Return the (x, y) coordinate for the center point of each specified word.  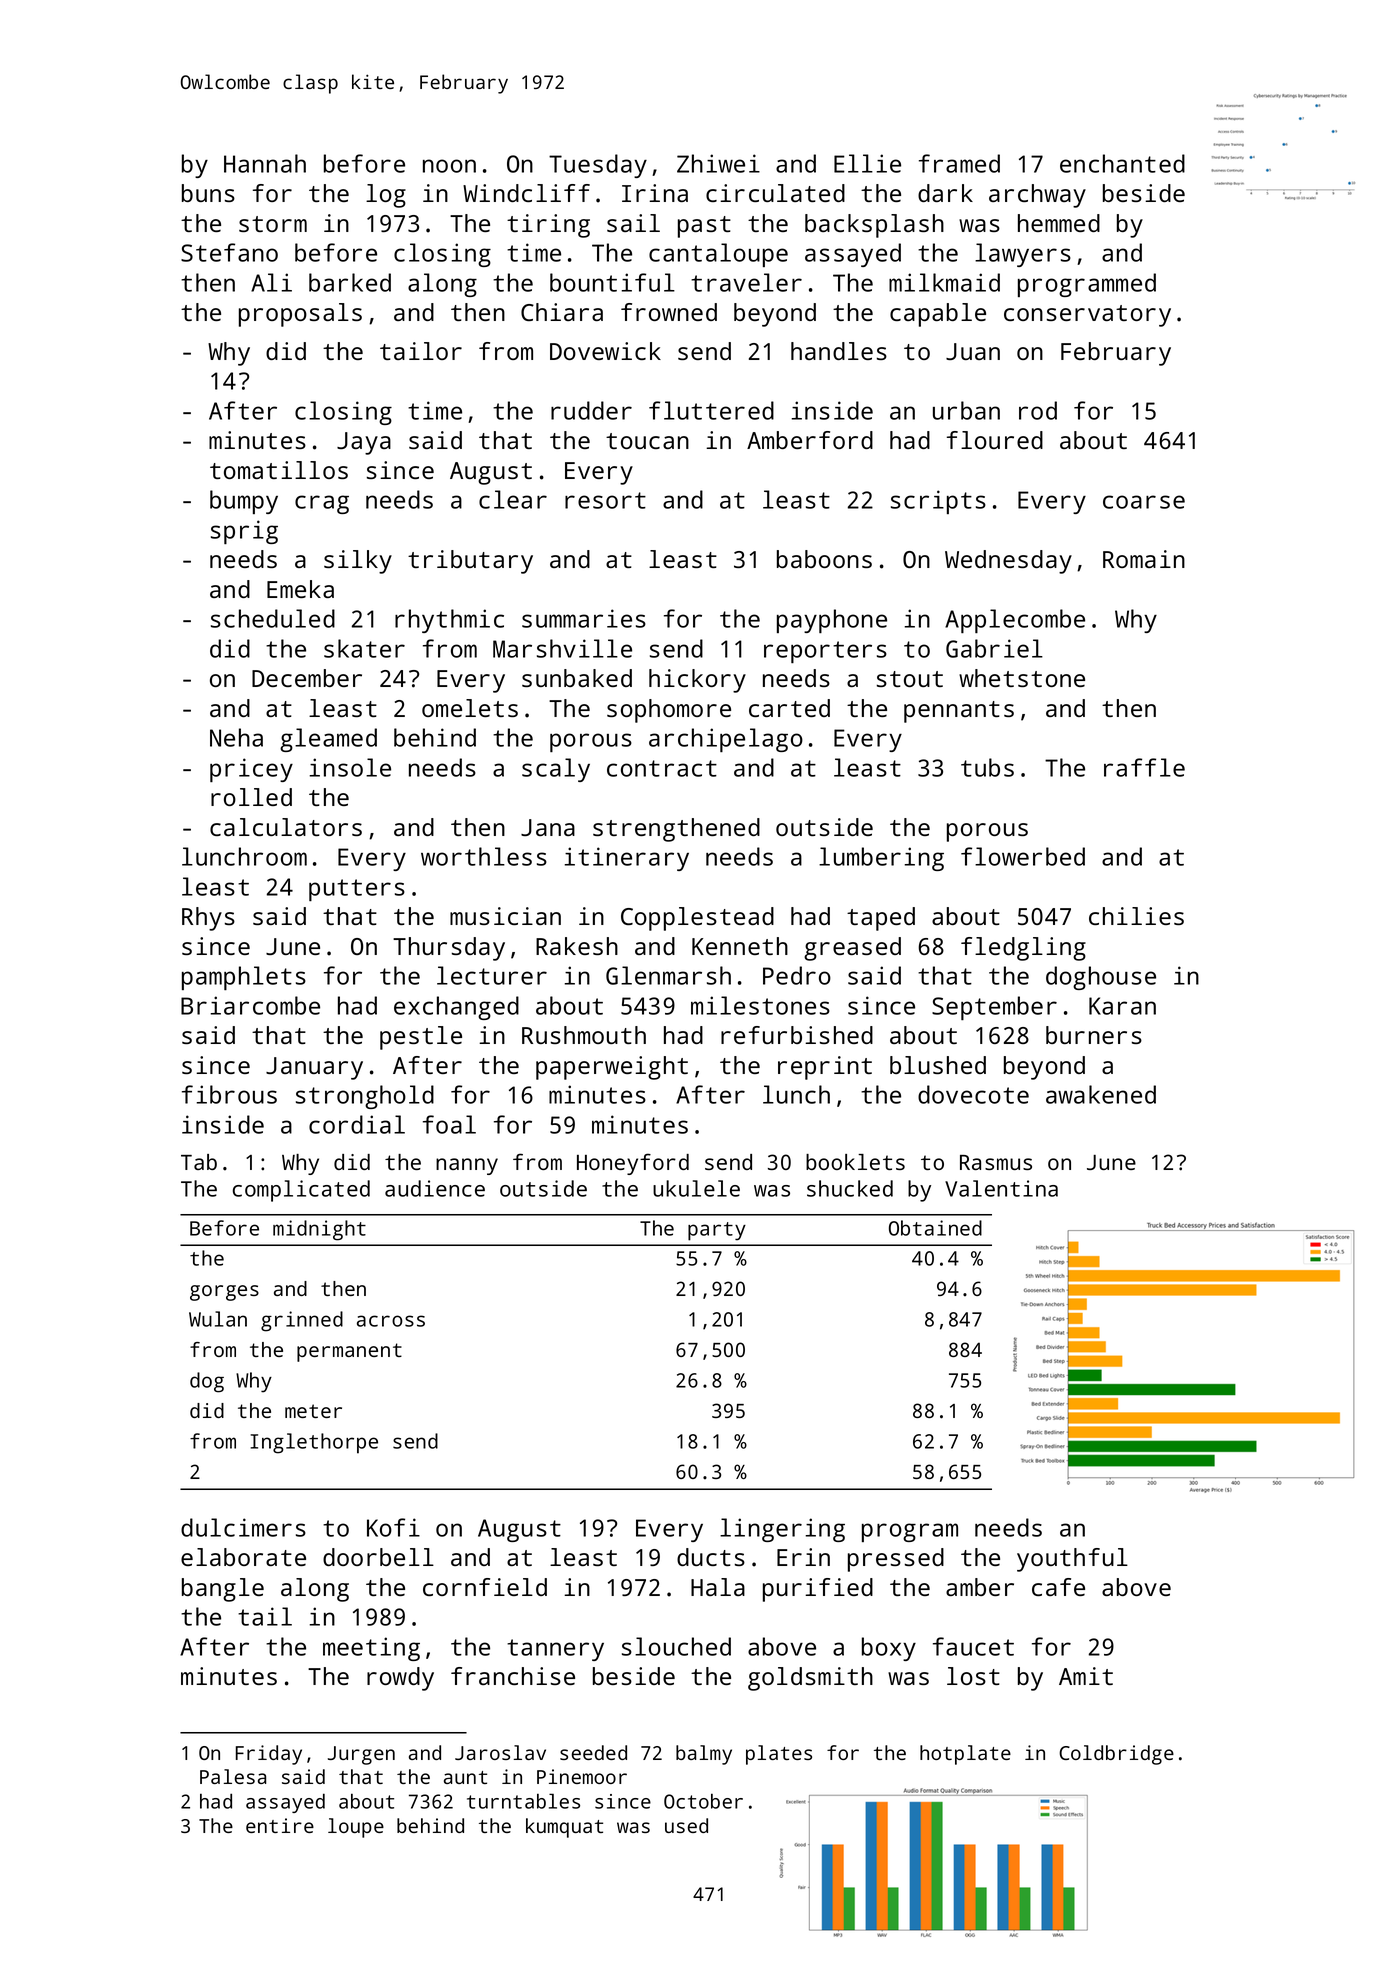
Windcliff (526, 193)
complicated (301, 1191)
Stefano (229, 252)
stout (910, 679)
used (686, 1825)
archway (1037, 196)
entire (280, 1825)
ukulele (696, 1188)
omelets (470, 708)
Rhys (208, 919)
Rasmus (996, 1162)
